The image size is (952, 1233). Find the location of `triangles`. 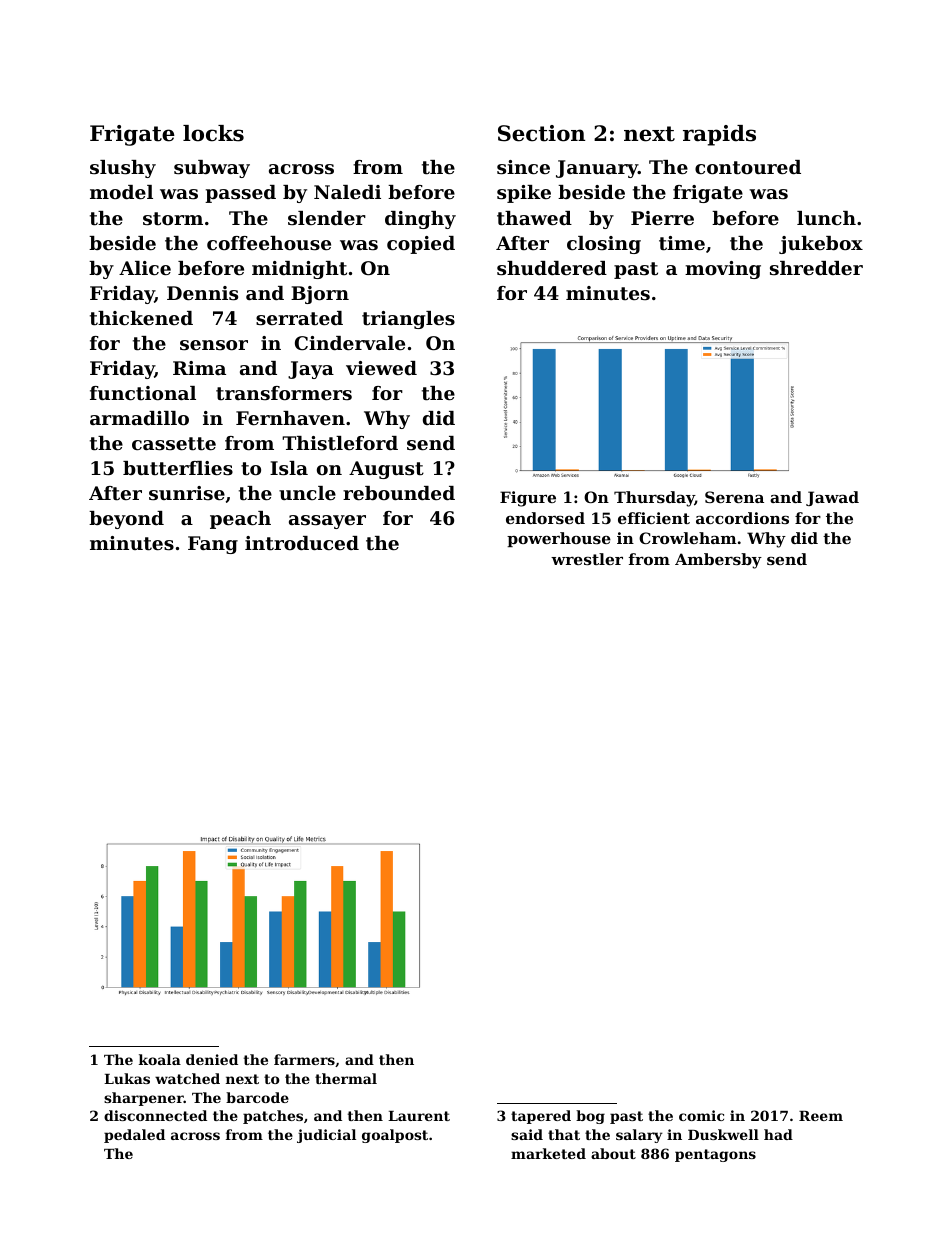

triangles is located at coordinates (408, 320).
